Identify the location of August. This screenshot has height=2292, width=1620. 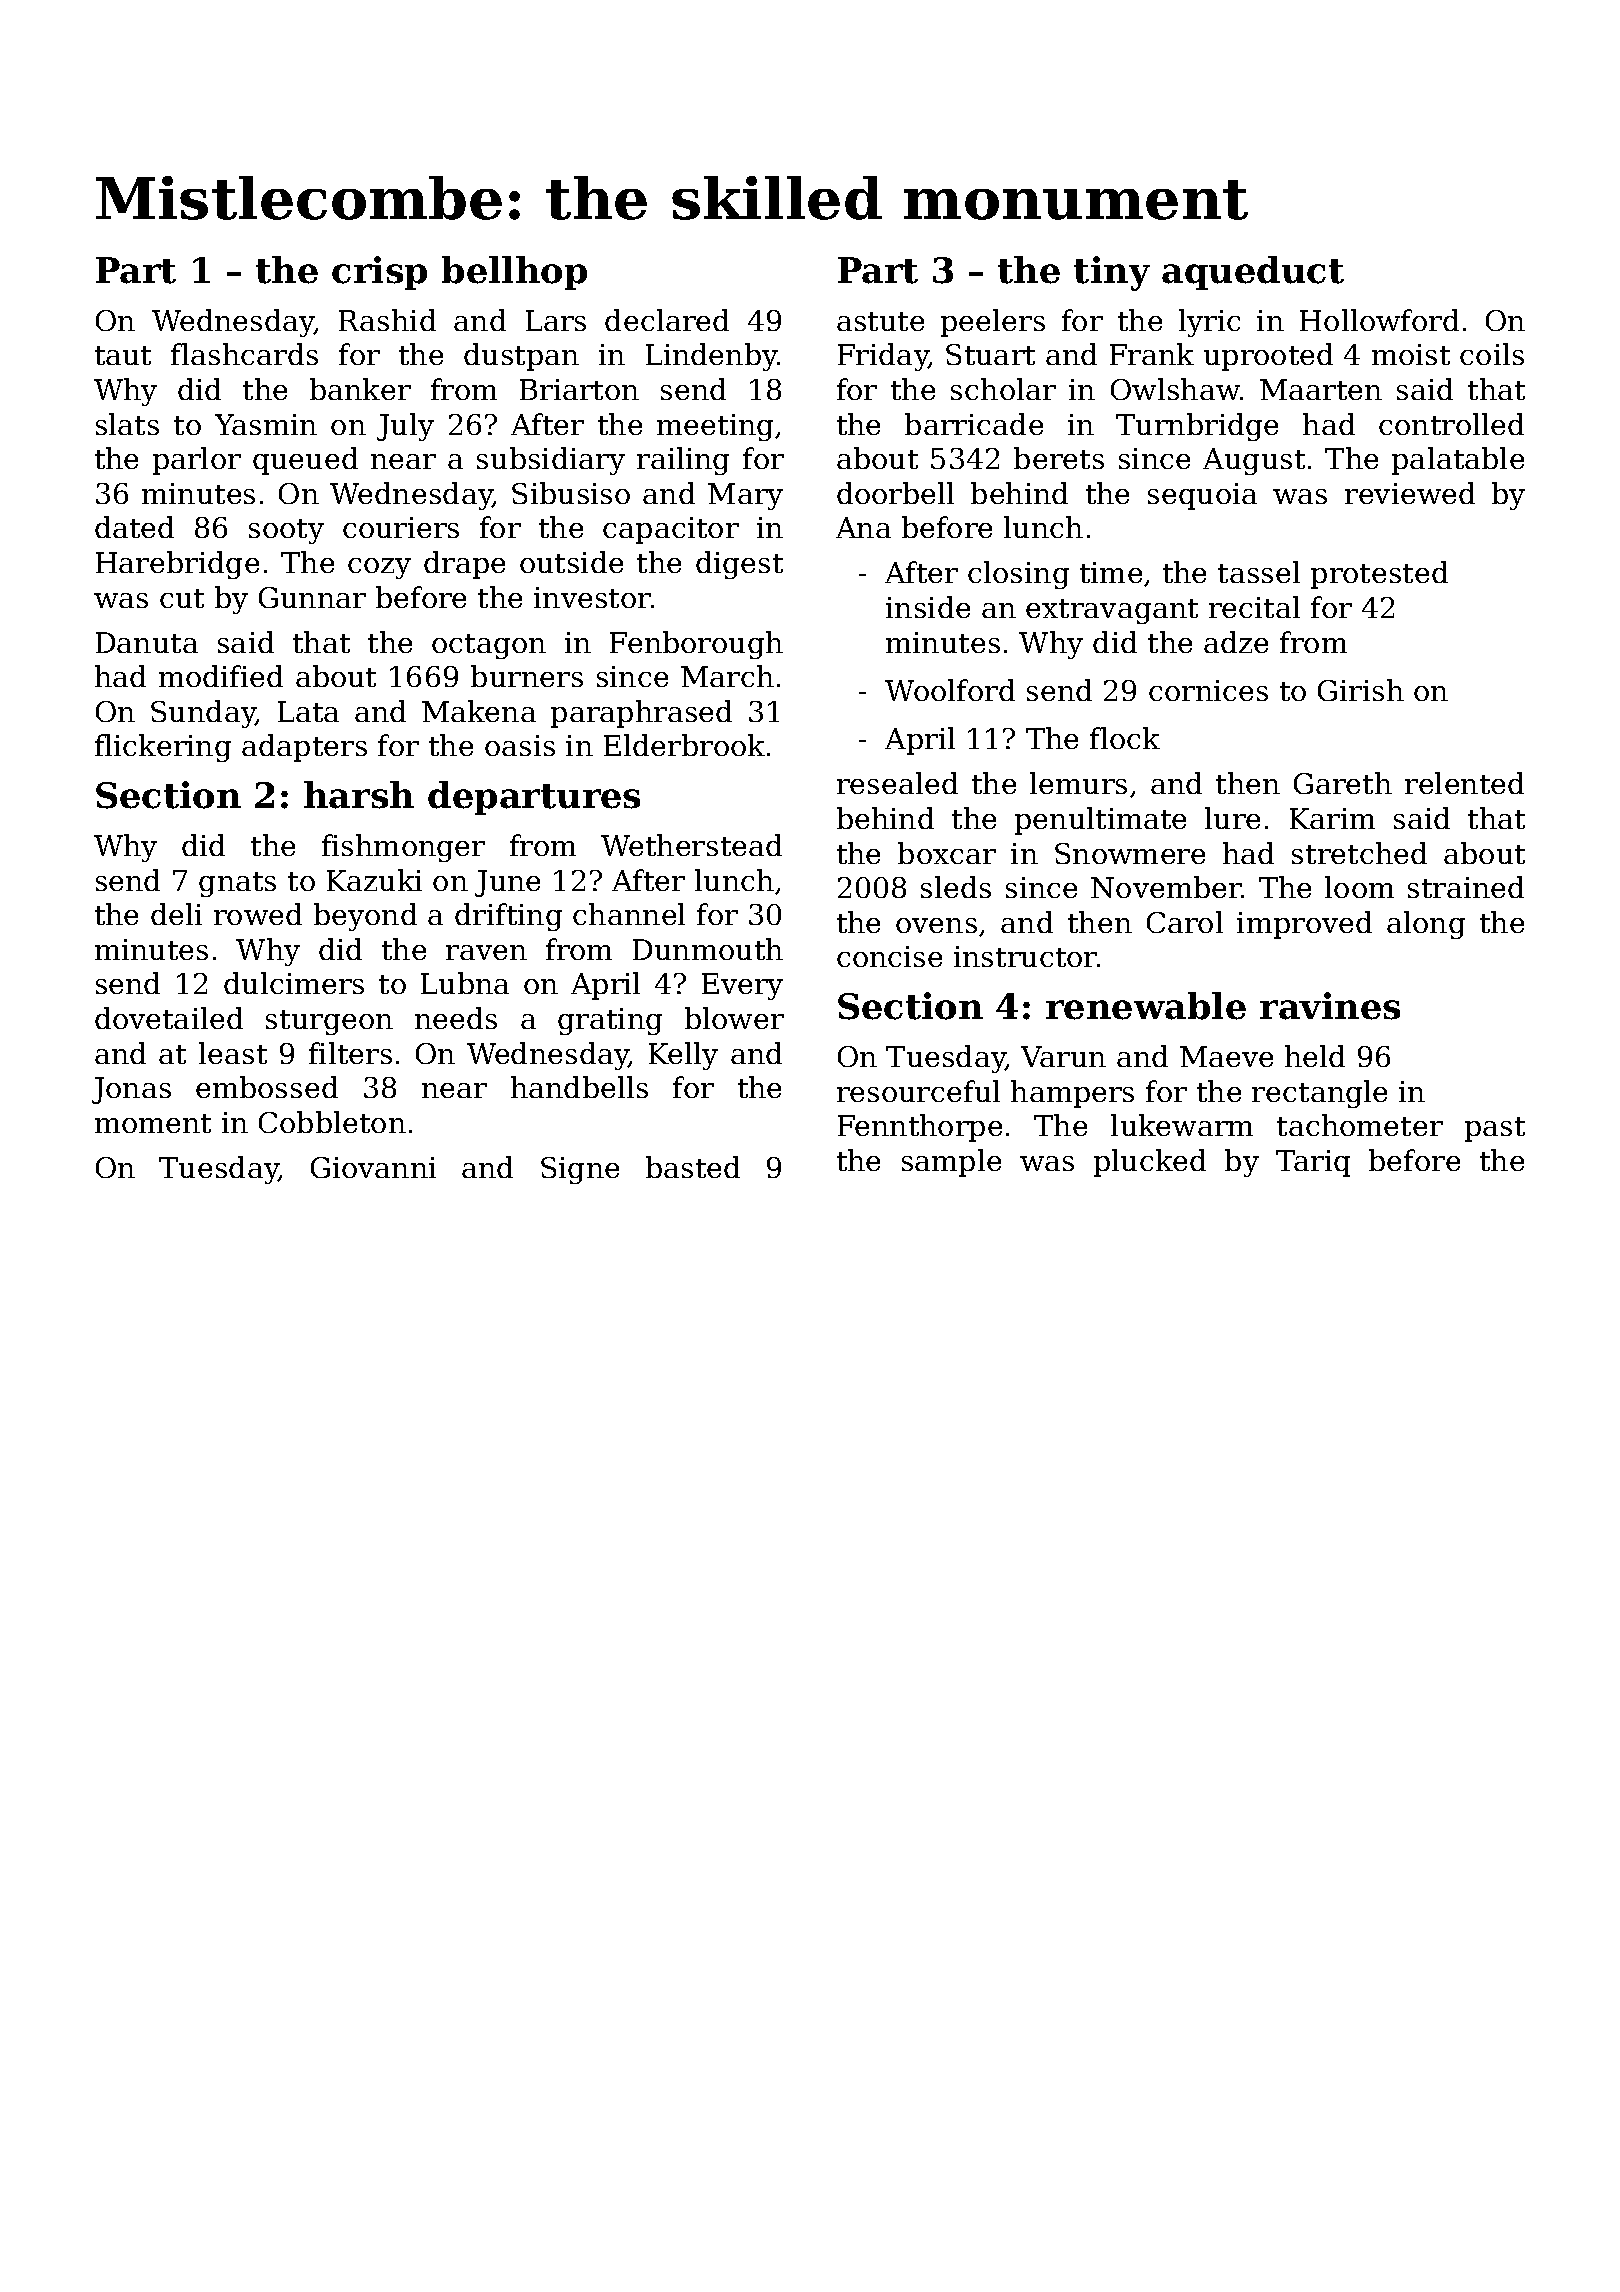
(1254, 461).
